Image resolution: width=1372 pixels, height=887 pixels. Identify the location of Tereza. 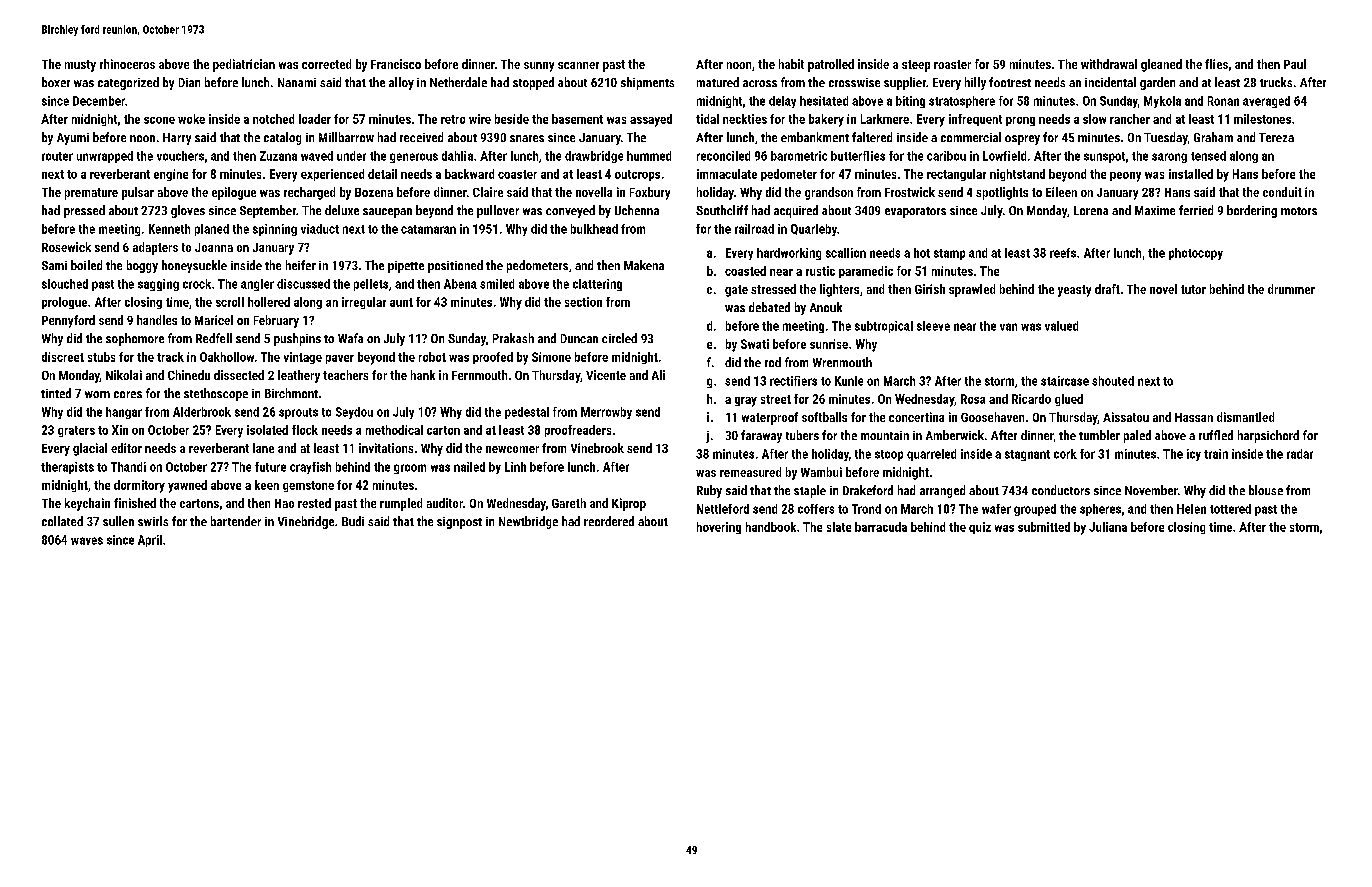
(1276, 137).
